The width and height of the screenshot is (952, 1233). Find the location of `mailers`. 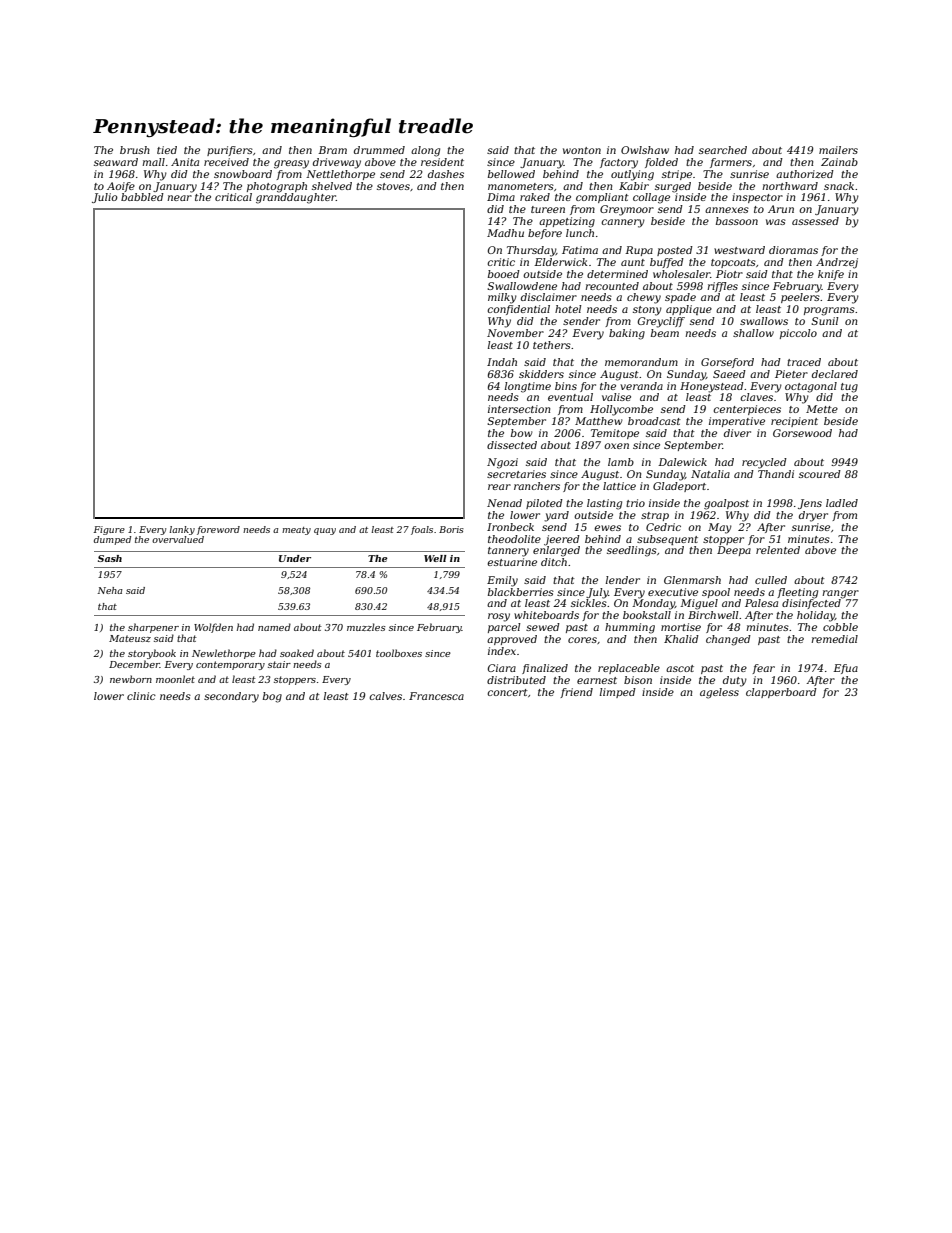

mailers is located at coordinates (838, 150).
